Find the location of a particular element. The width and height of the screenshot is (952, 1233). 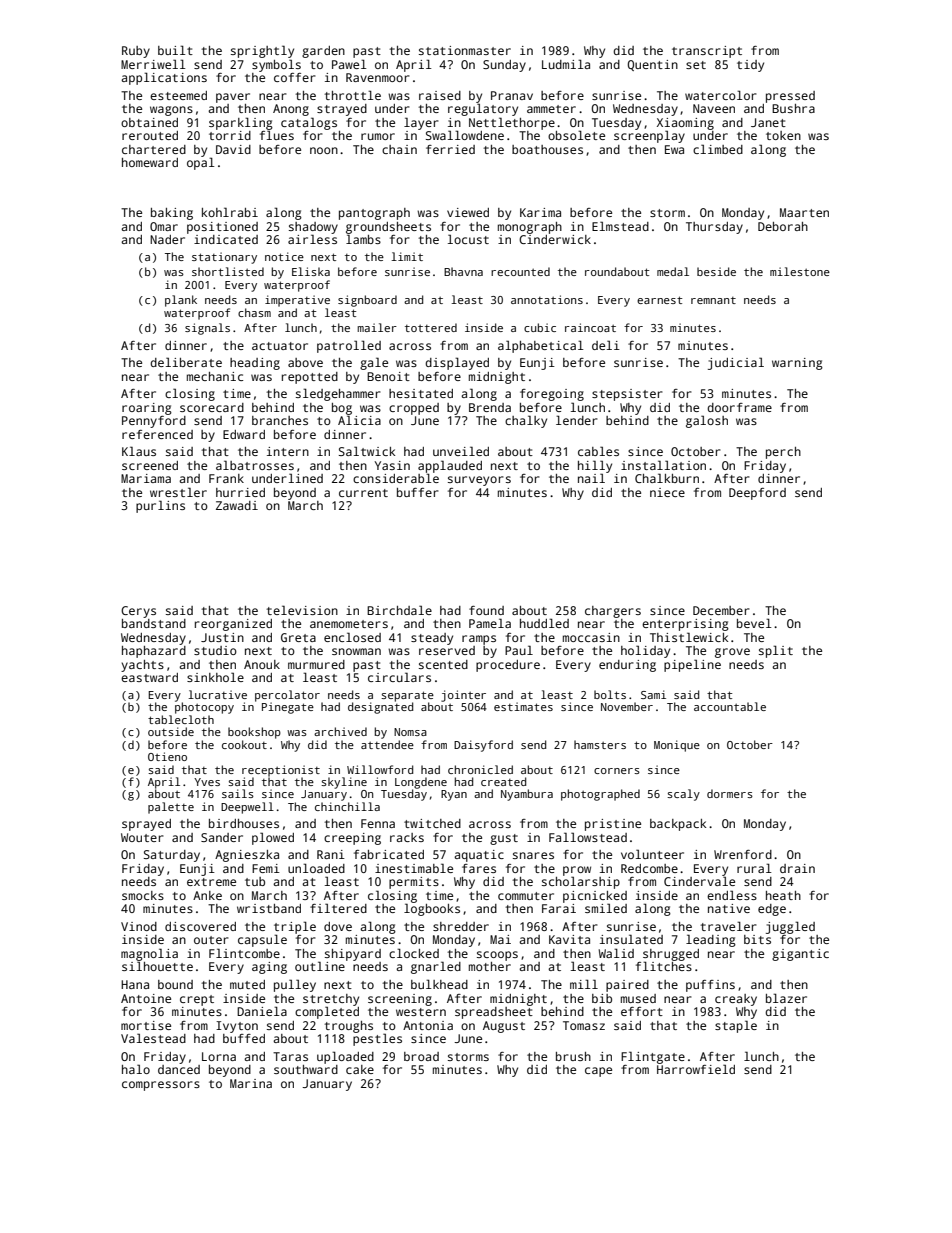

triple is located at coordinates (295, 928).
